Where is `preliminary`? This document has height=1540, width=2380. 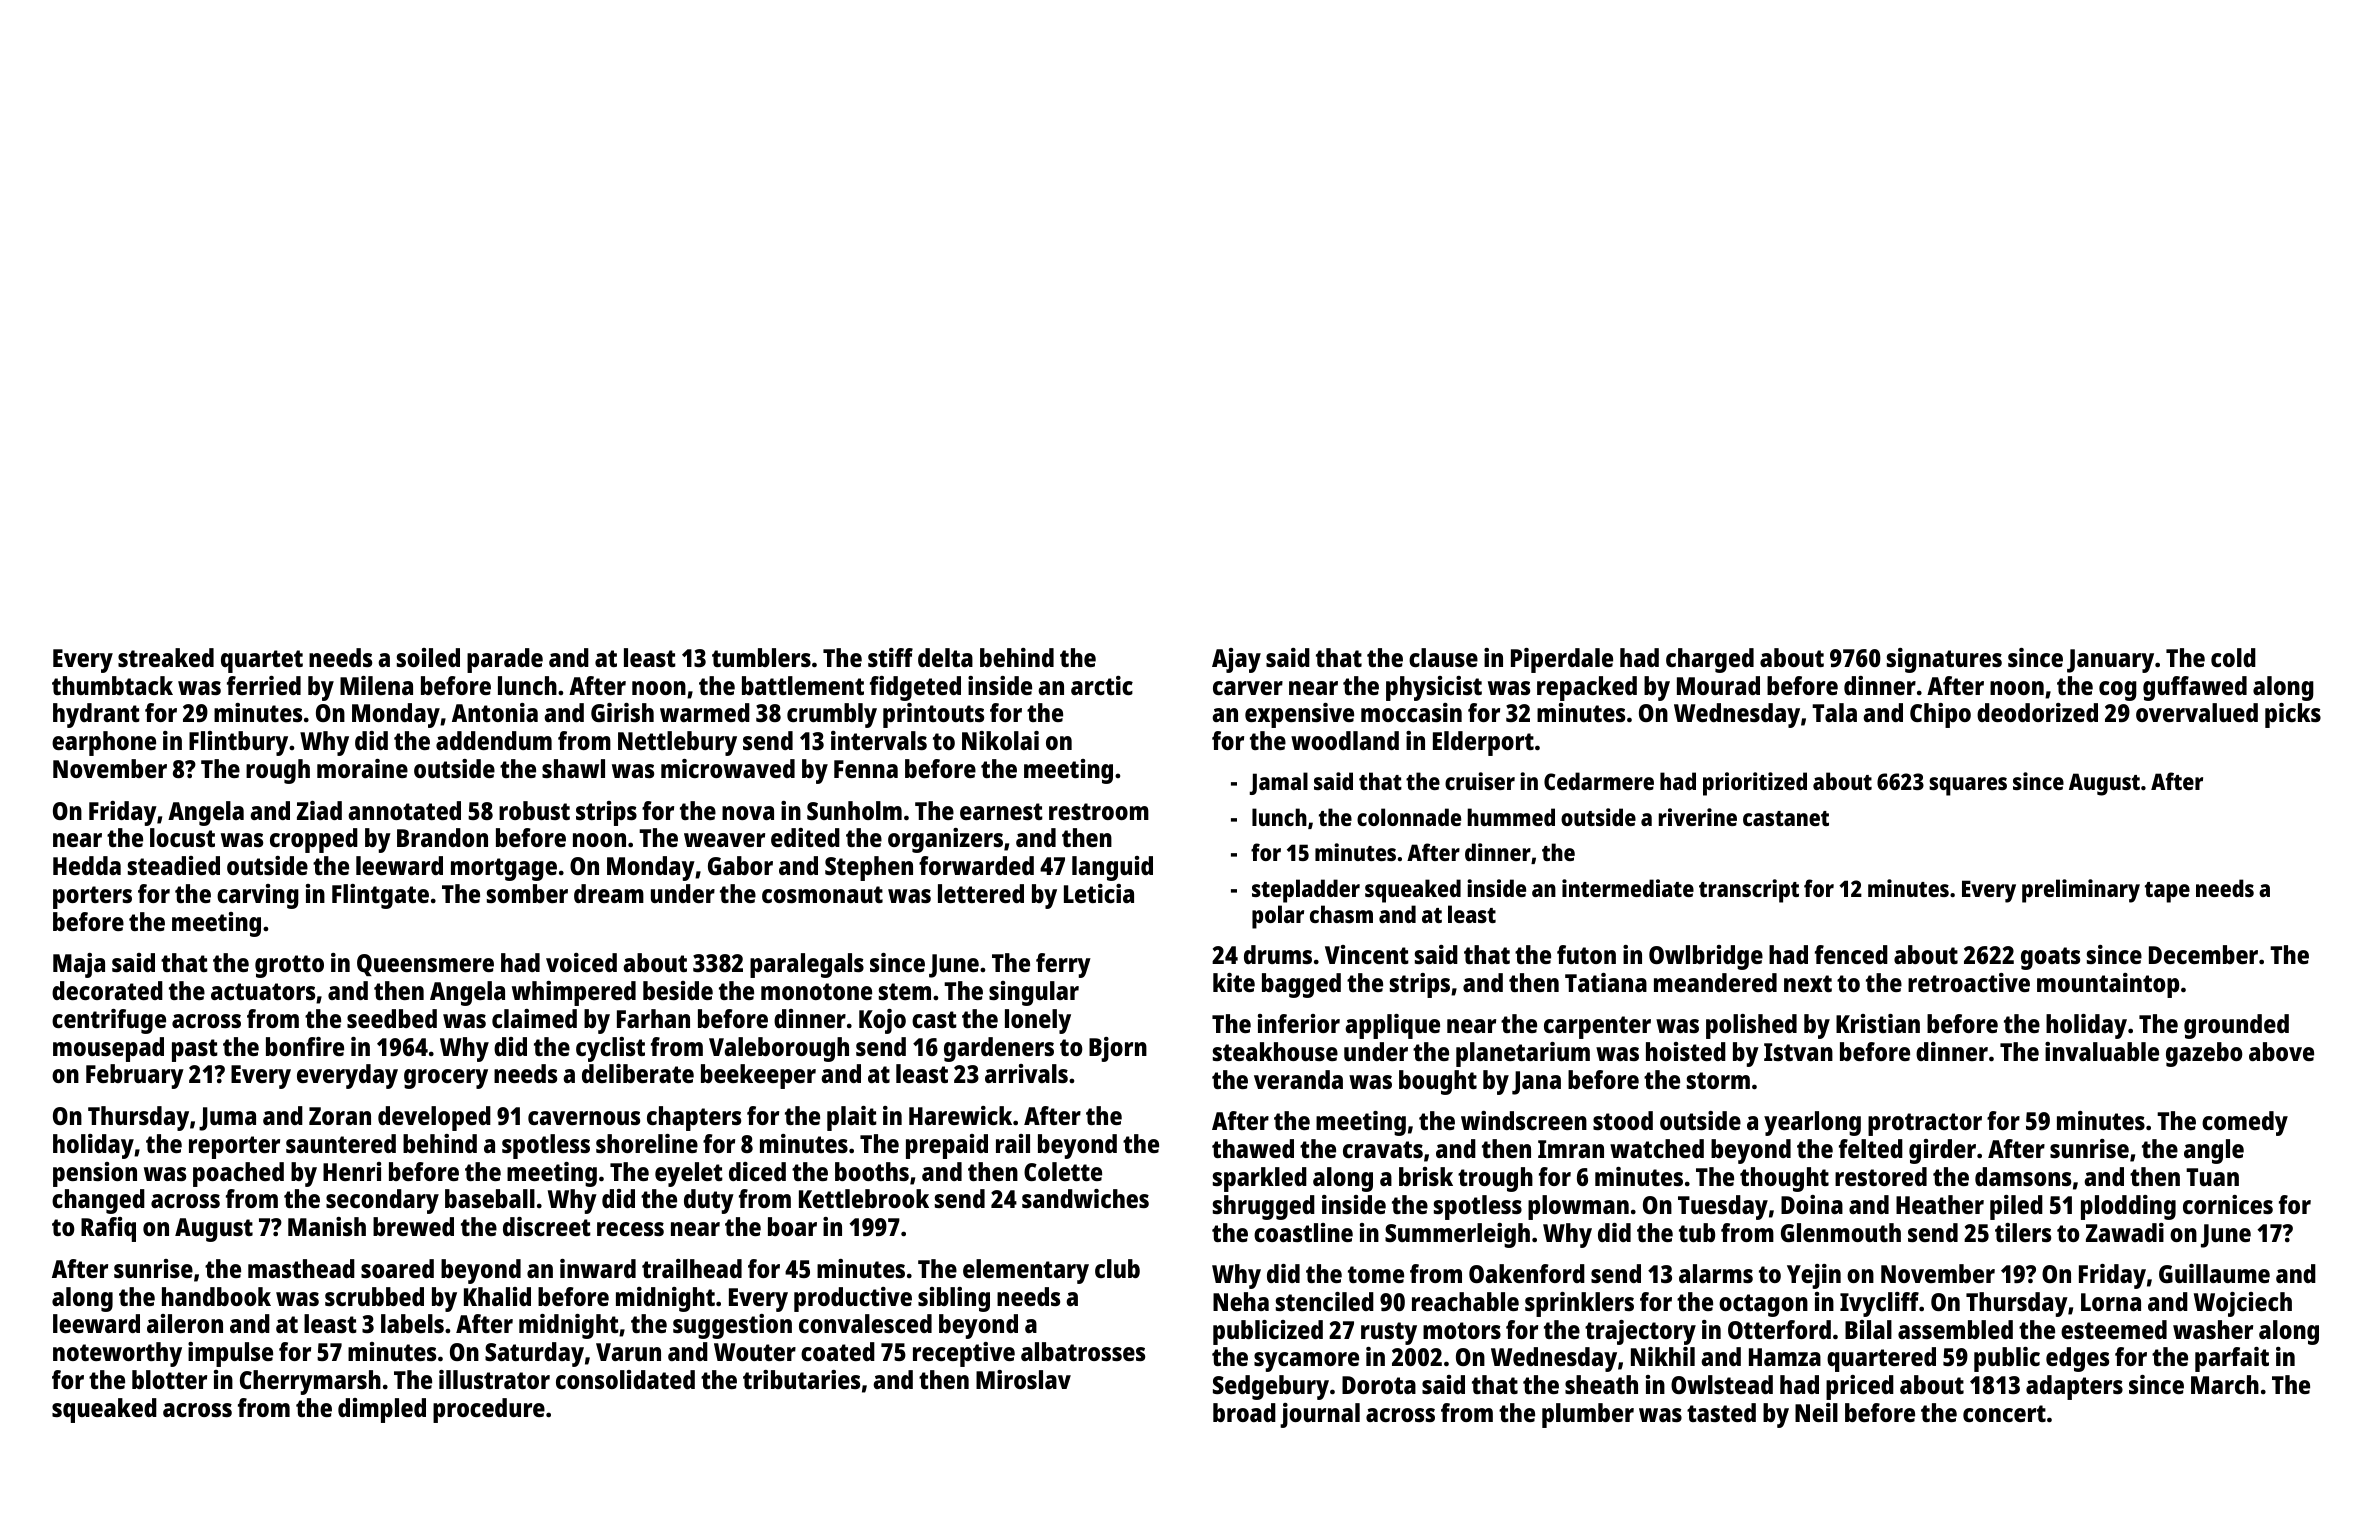 preliminary is located at coordinates (2081, 891).
